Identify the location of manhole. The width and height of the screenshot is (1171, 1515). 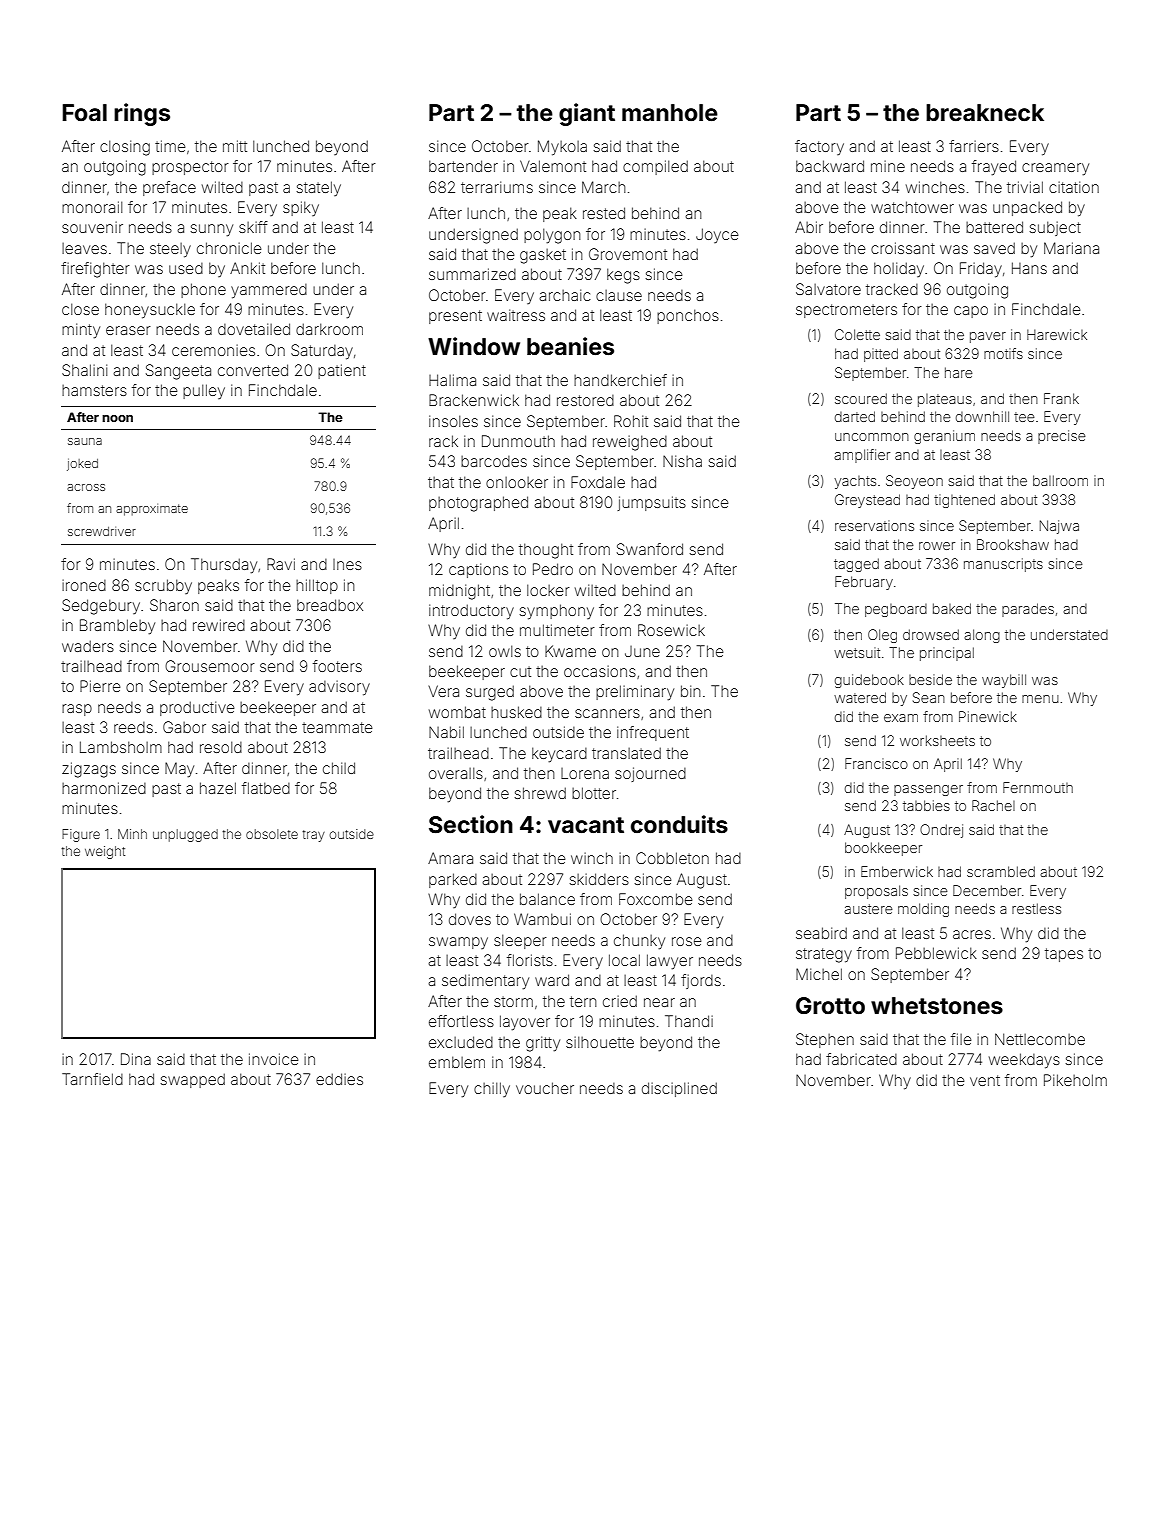
(670, 113).
